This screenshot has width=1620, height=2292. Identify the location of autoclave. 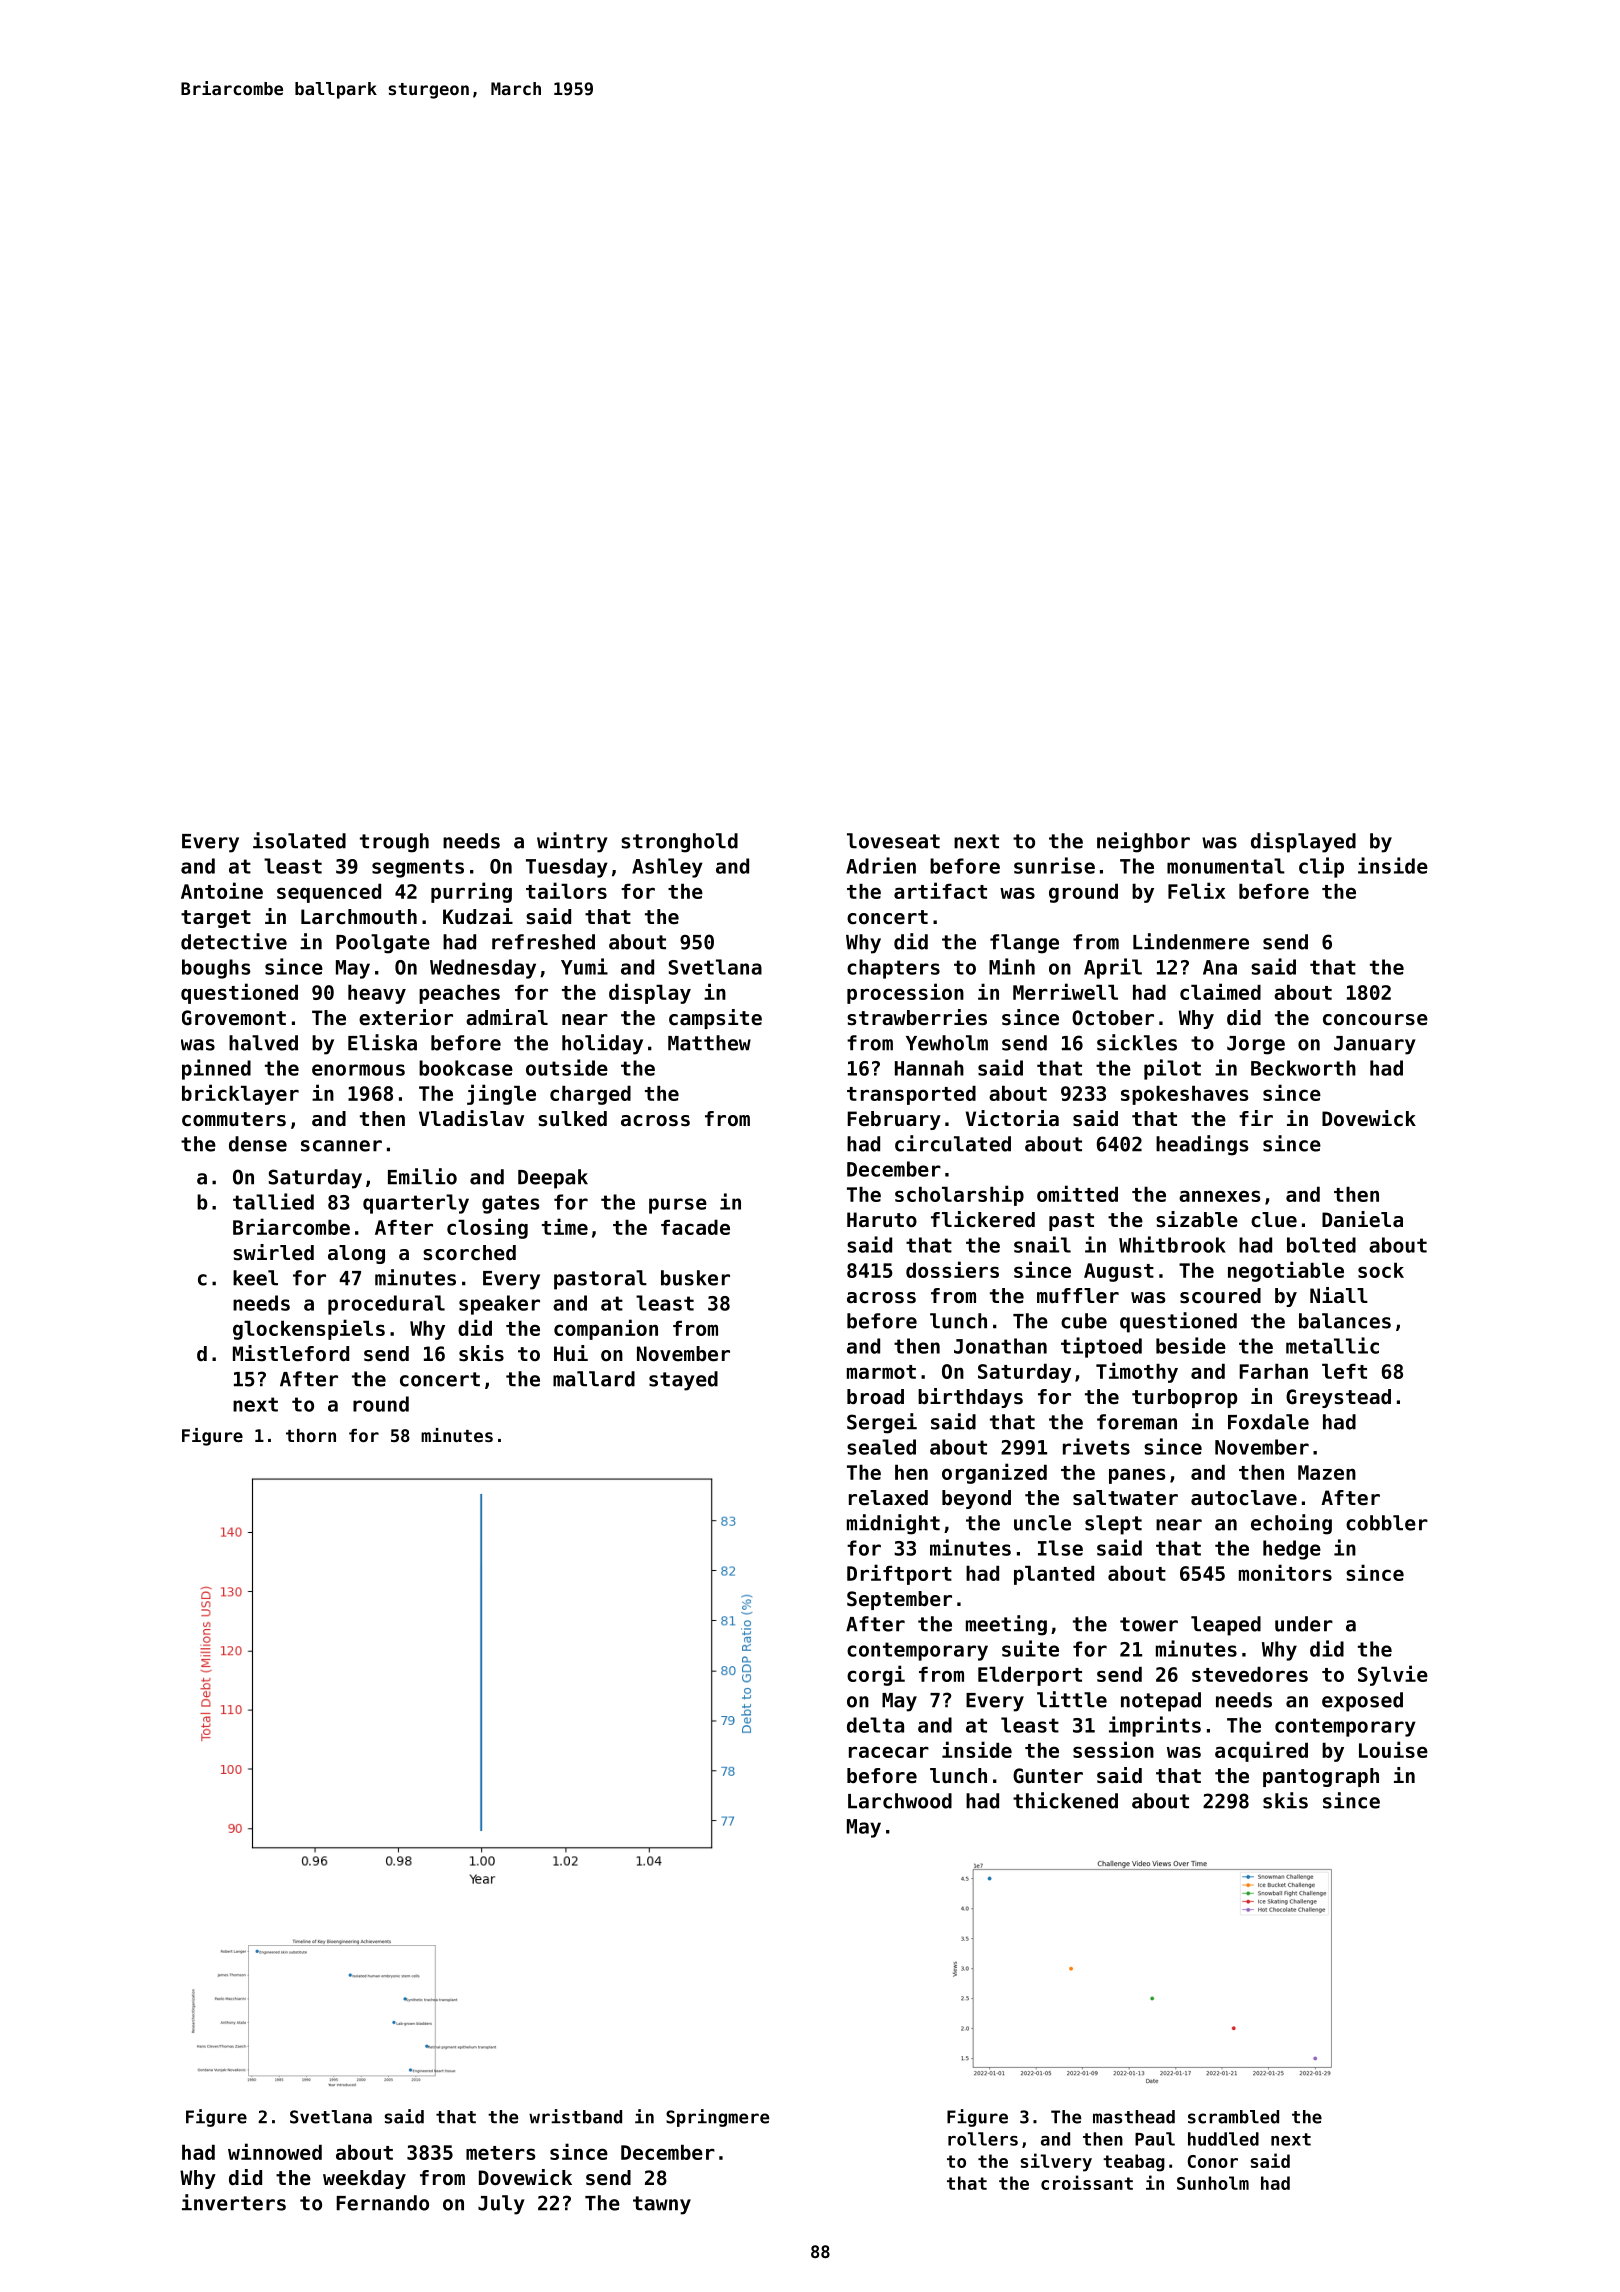
(1244, 1498).
